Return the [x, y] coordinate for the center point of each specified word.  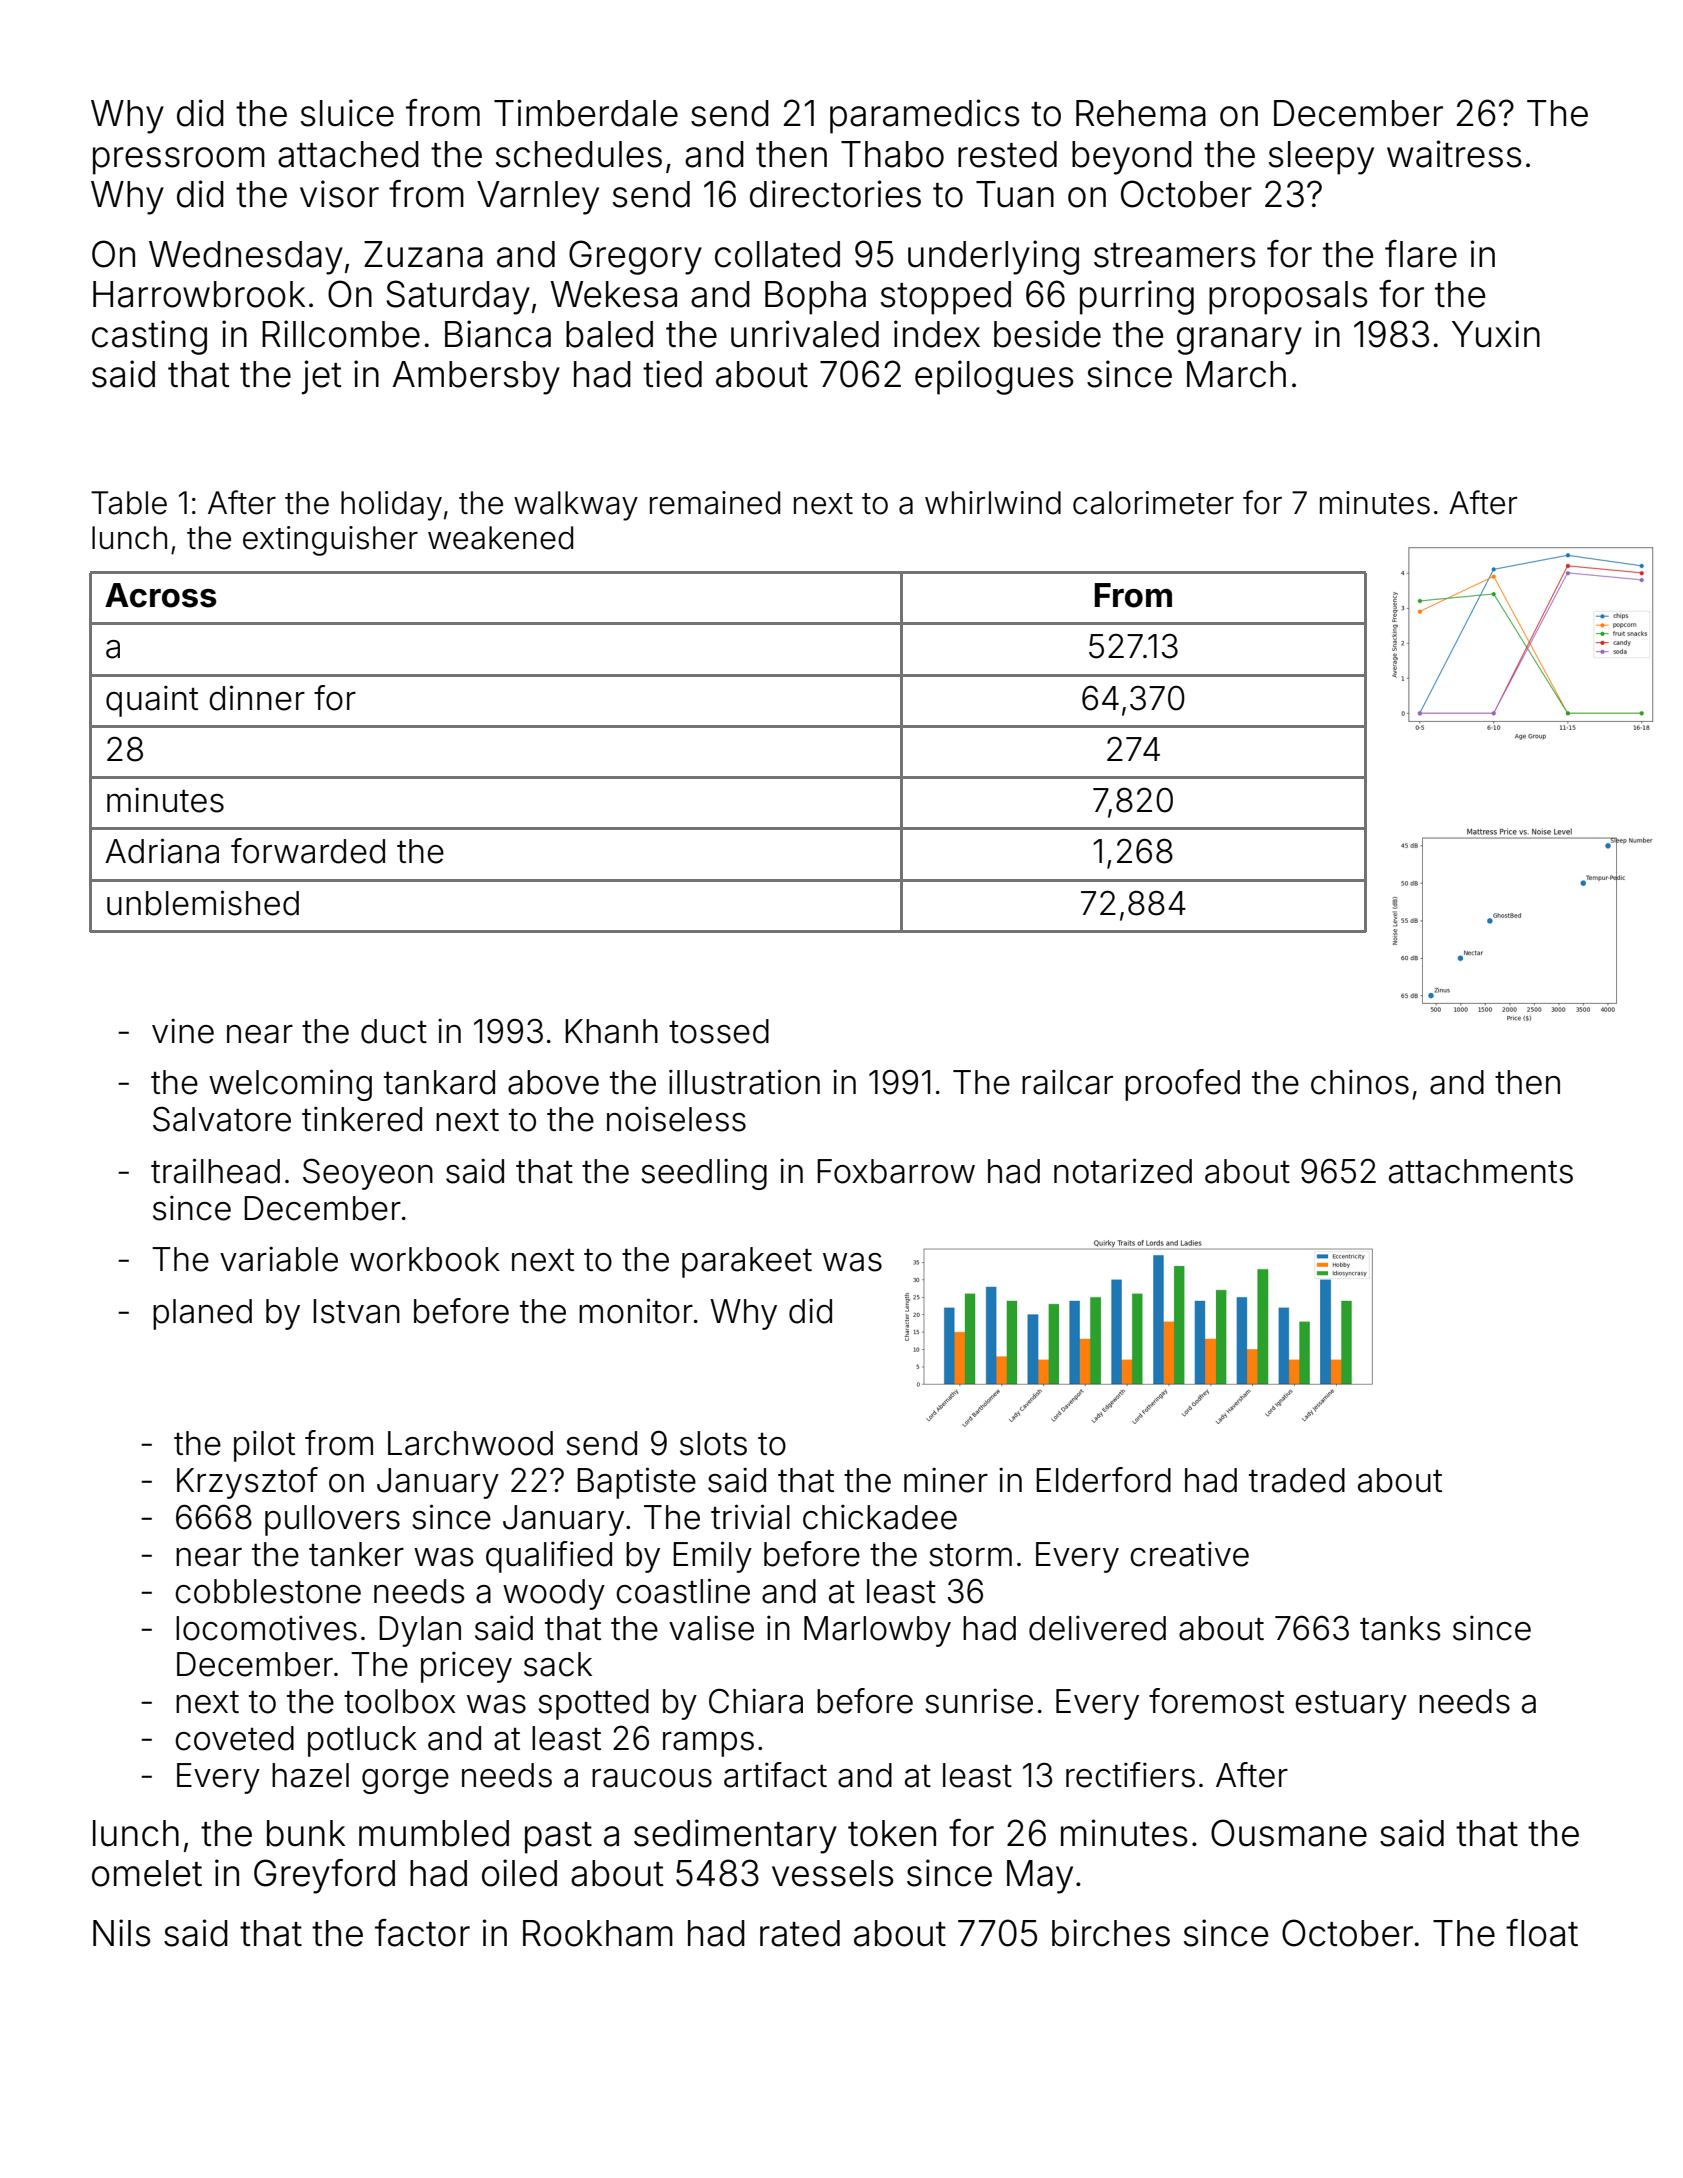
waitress [1454, 154]
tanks [1400, 1628]
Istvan [356, 1311]
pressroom [179, 161]
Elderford [1103, 1480]
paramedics [924, 116]
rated [800, 1933]
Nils [121, 1933]
